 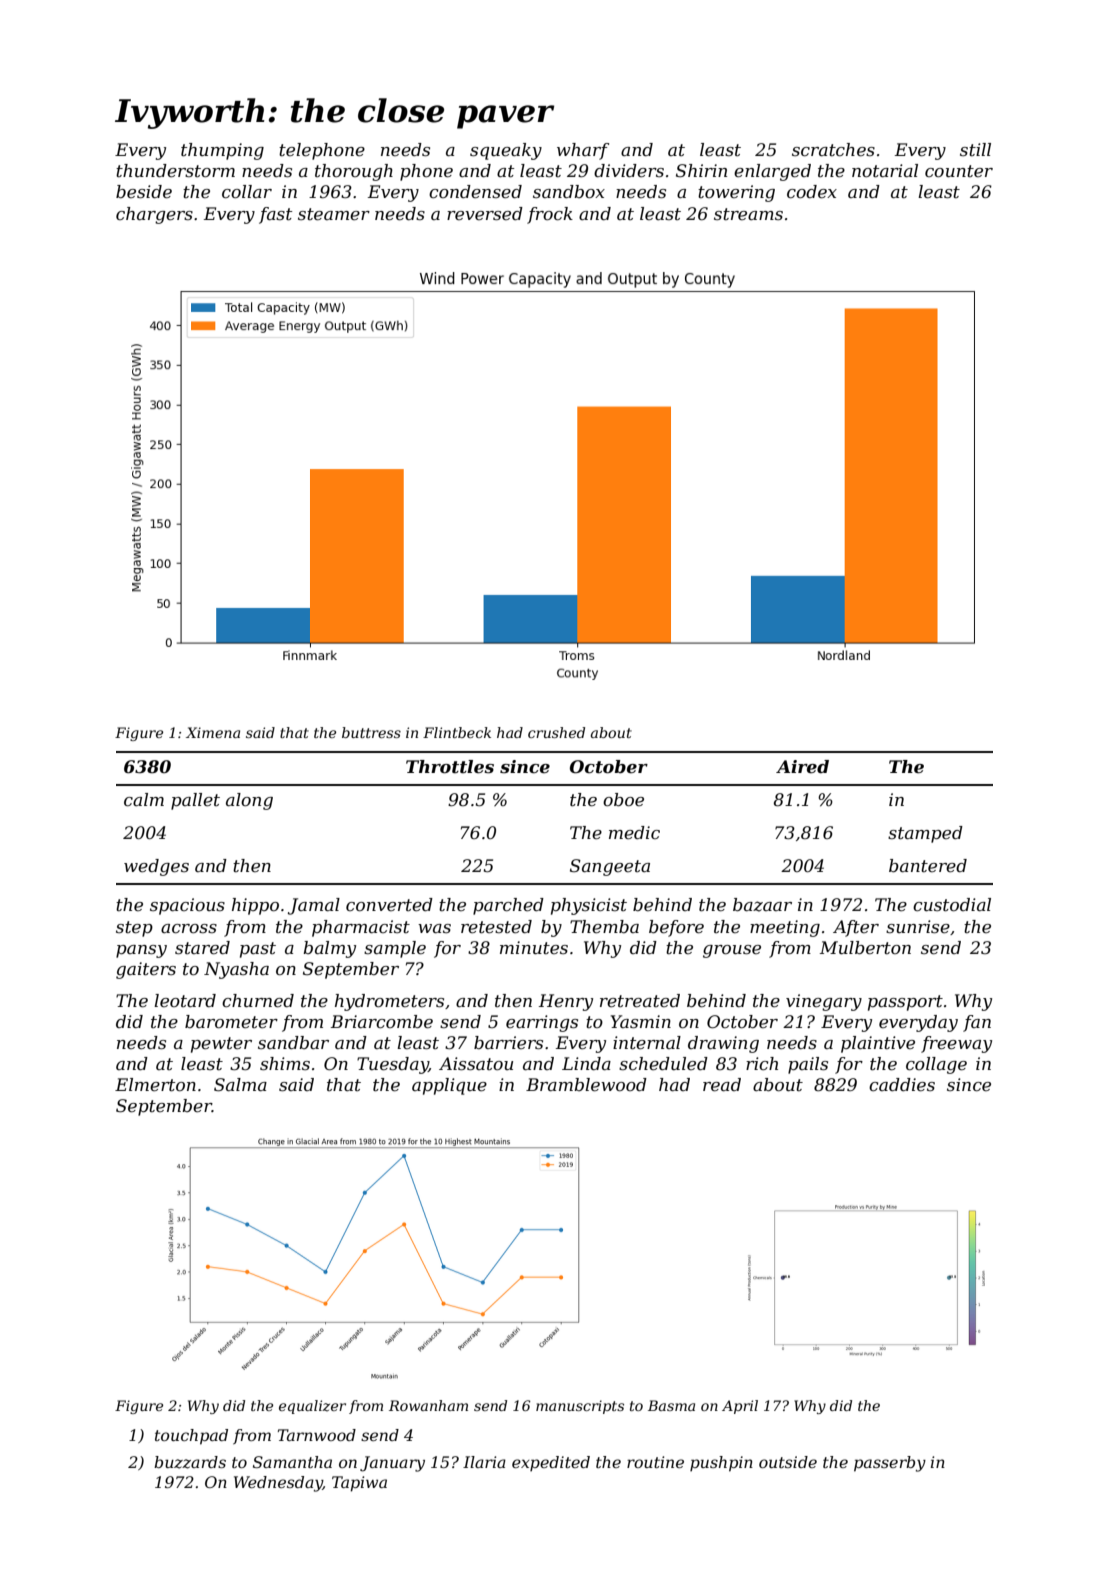 I want to click on Ximena, so click(x=213, y=732).
